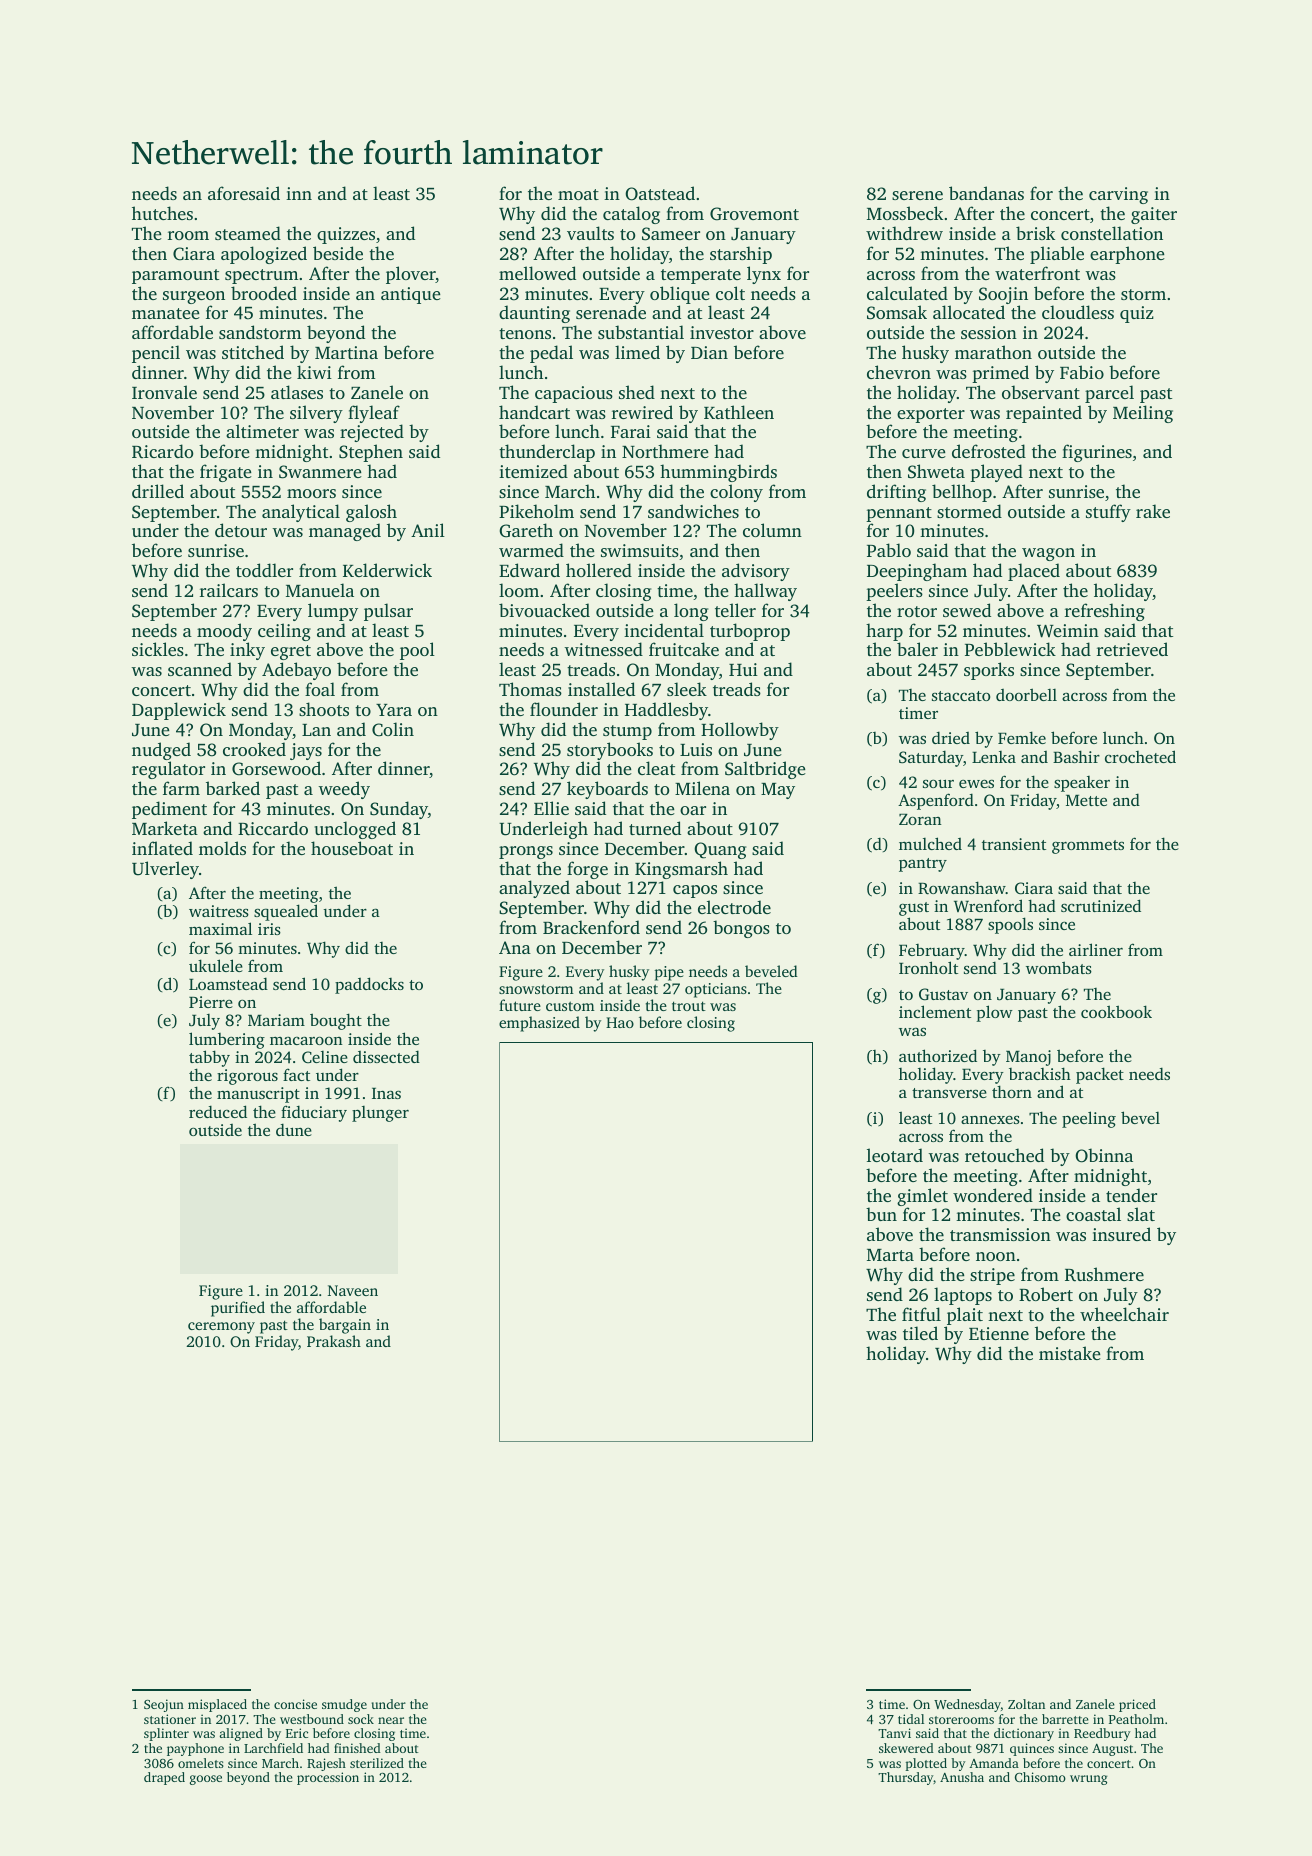 The height and width of the screenshot is (1856, 1312). Describe the element at coordinates (334, 1341) in the screenshot. I see `Prakash` at that location.
